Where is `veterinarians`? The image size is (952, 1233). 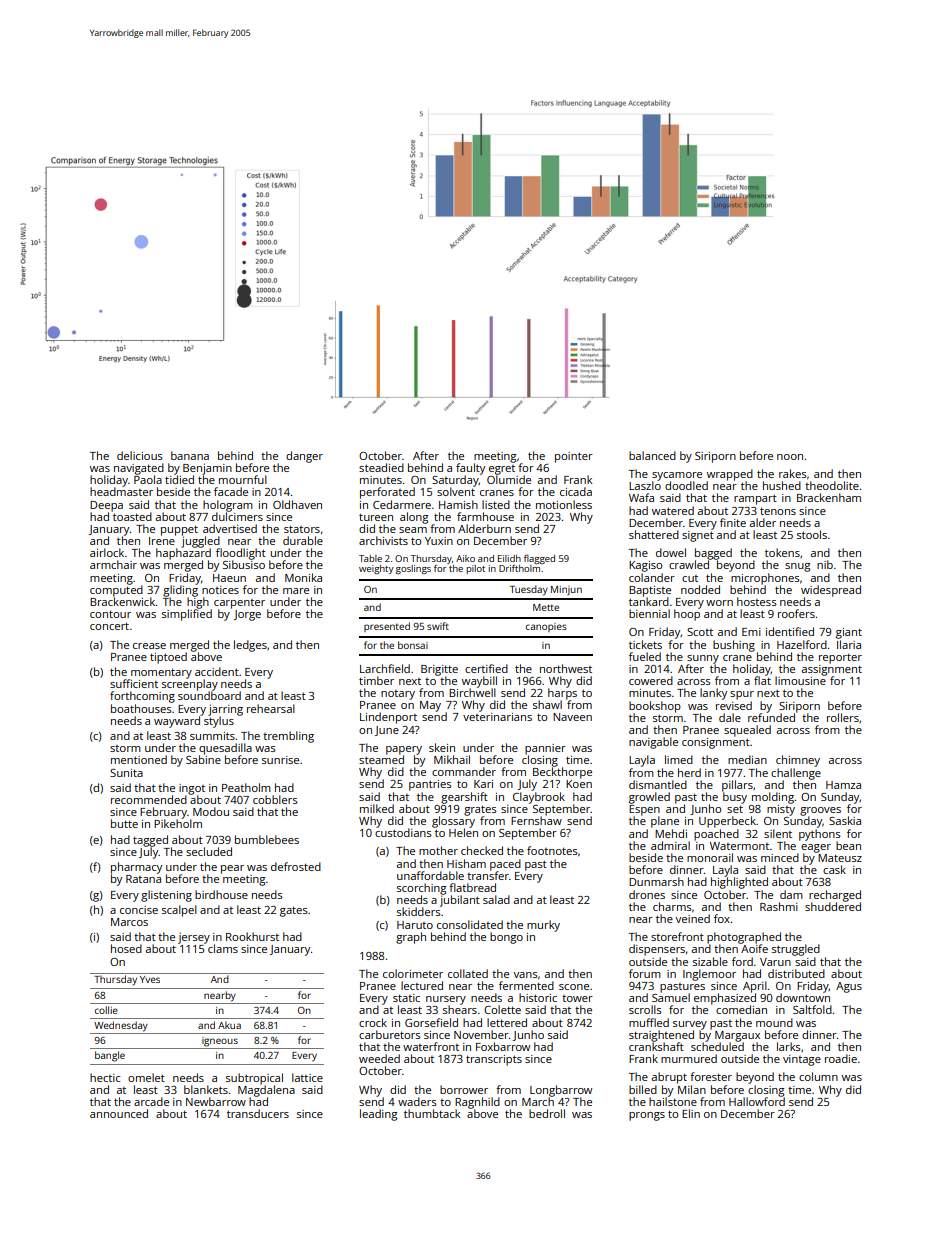
veterinarians is located at coordinates (497, 717).
